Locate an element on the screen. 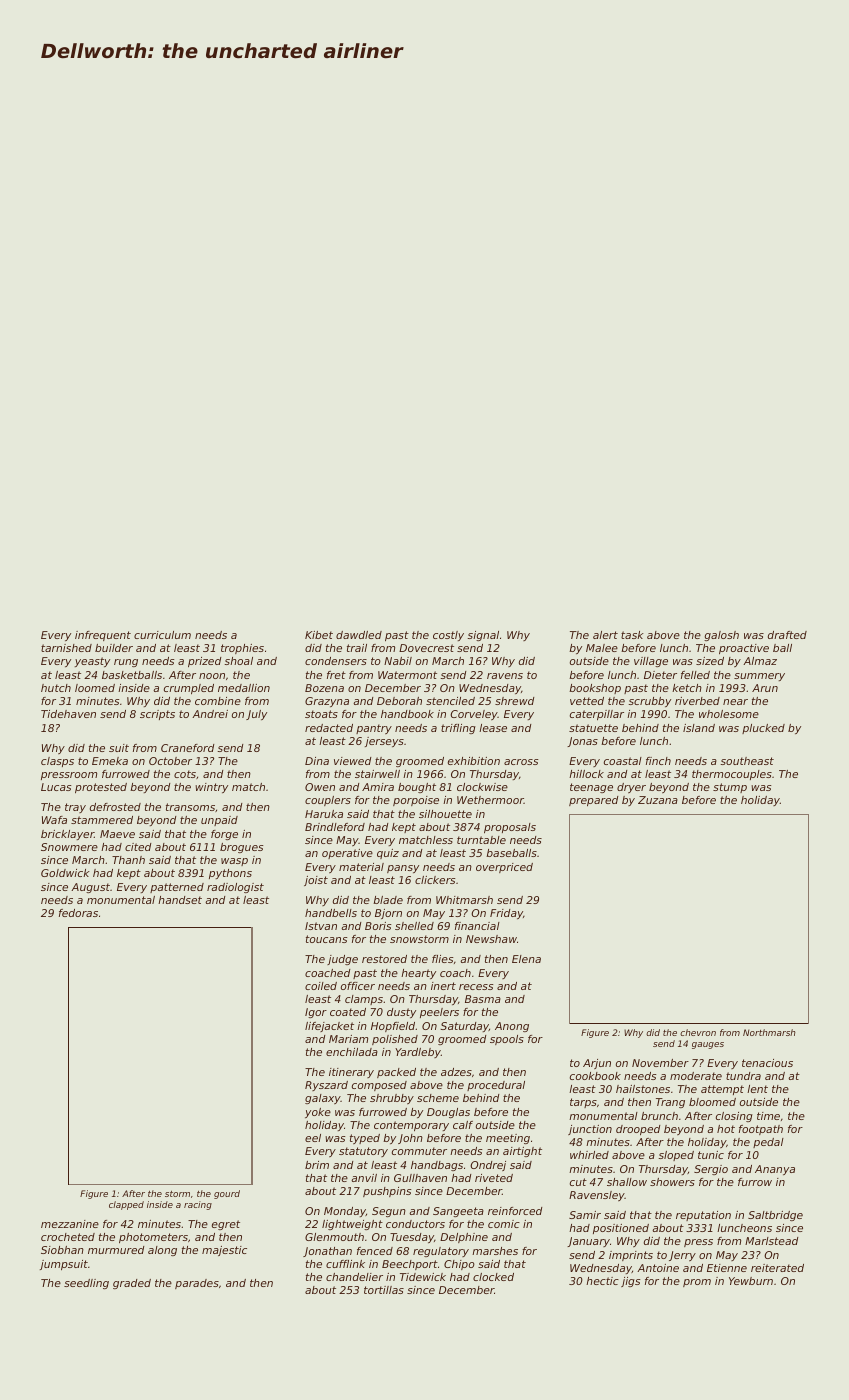 Image resolution: width=849 pixels, height=1400 pixels. stump is located at coordinates (730, 788).
